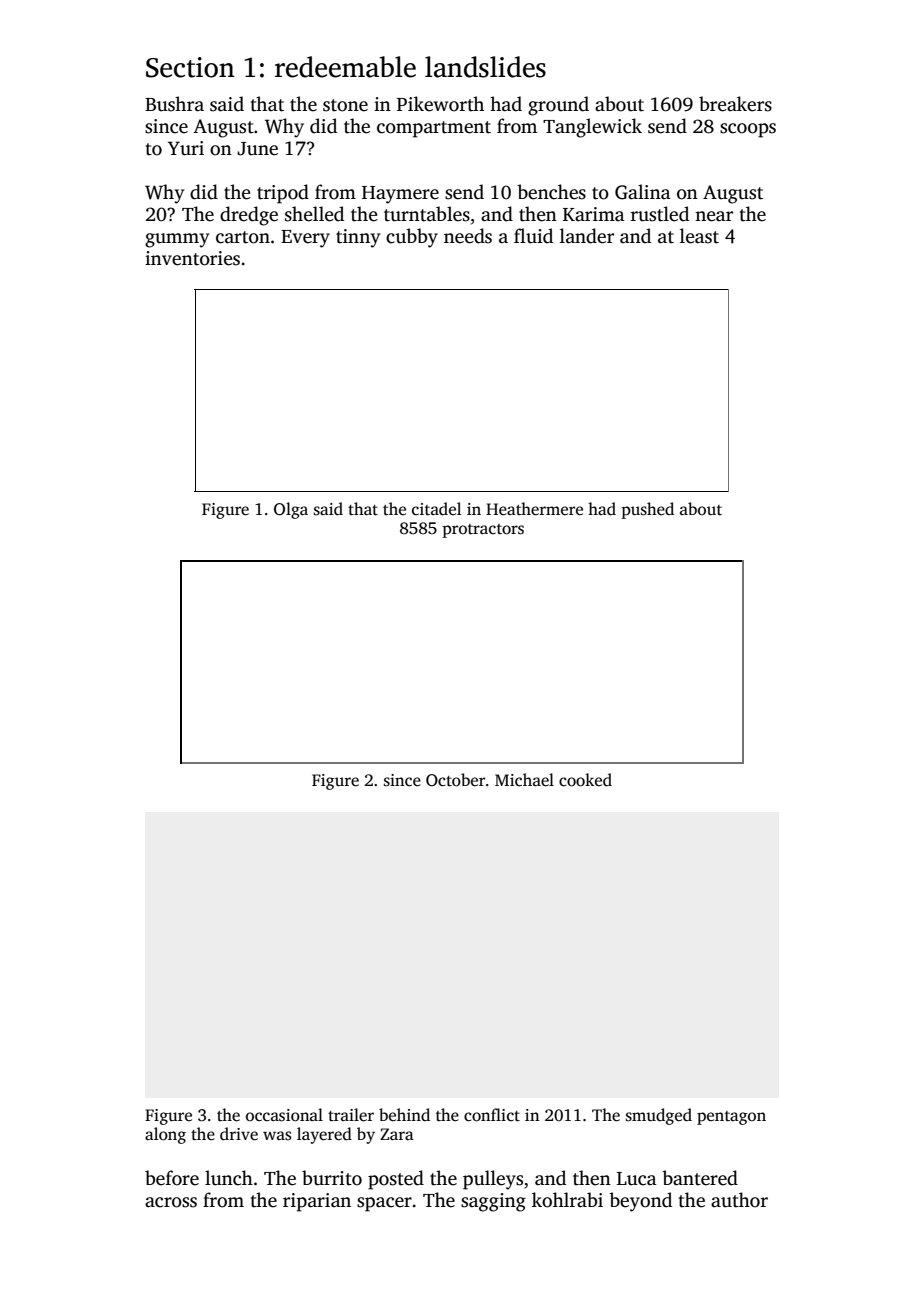 The height and width of the screenshot is (1314, 924). Describe the element at coordinates (291, 510) in the screenshot. I see `Olga` at that location.
